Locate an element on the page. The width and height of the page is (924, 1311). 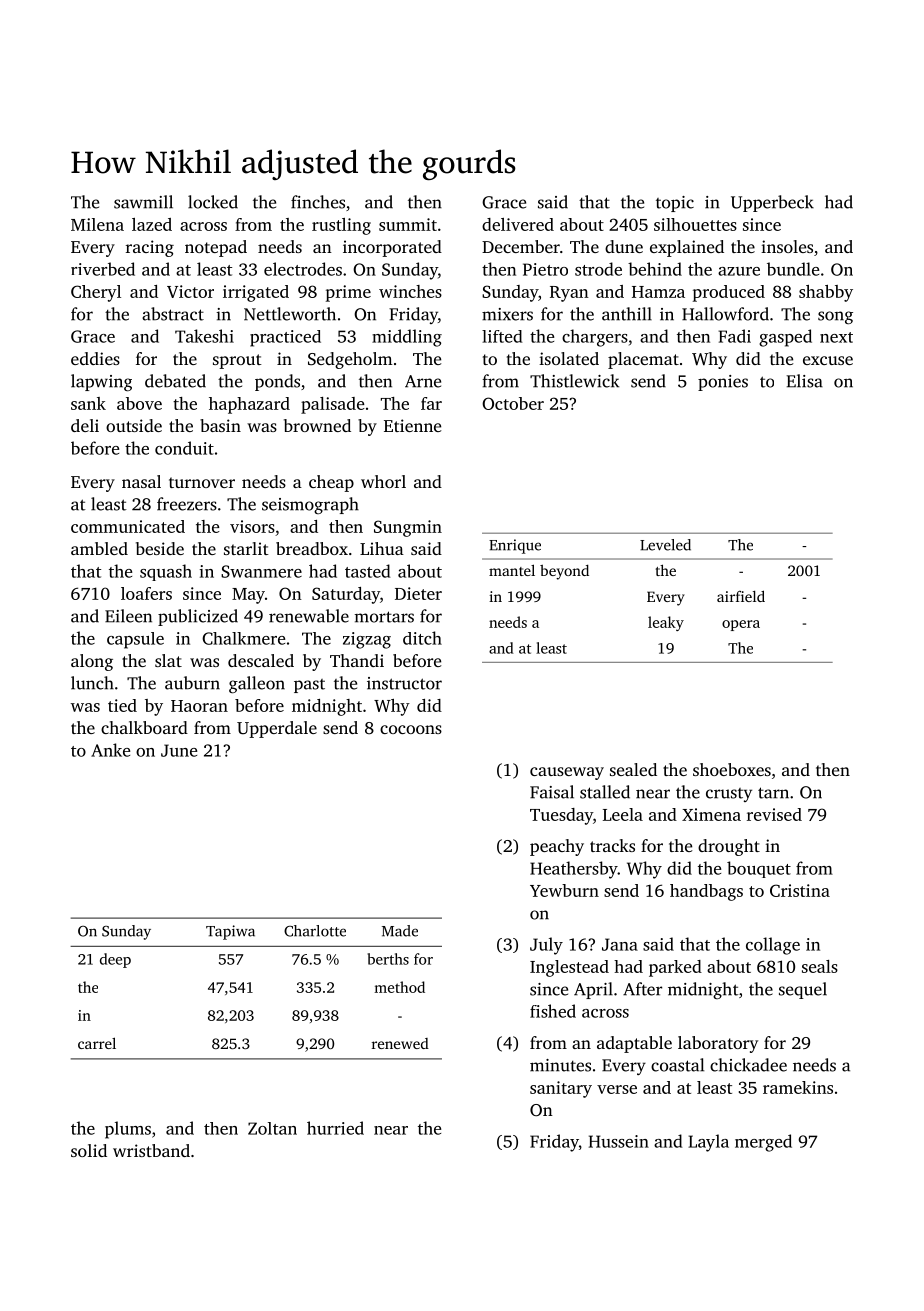
Zoltan is located at coordinates (272, 1128).
